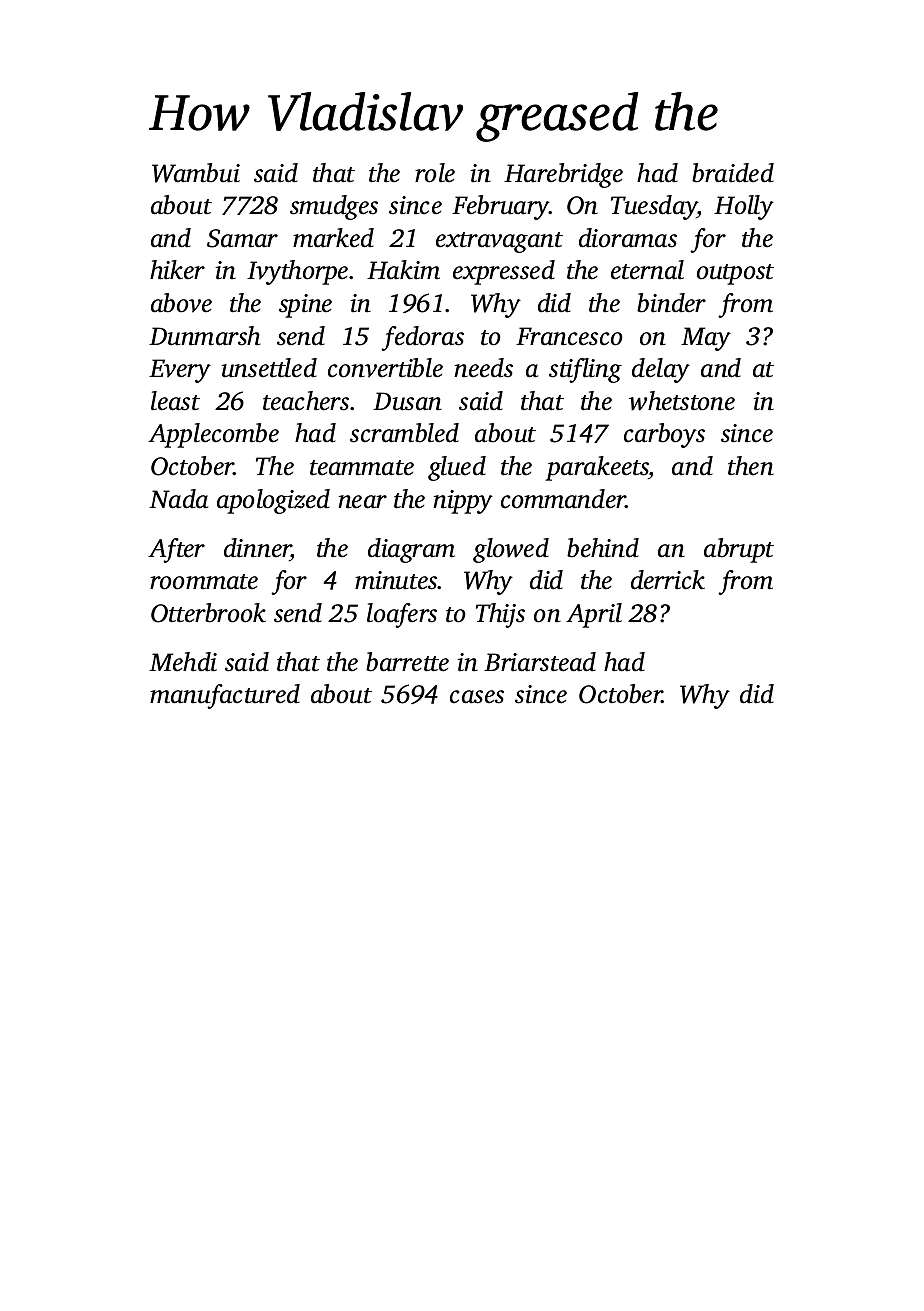 Image resolution: width=924 pixels, height=1311 pixels. Describe the element at coordinates (661, 370) in the image. I see `delay` at that location.
